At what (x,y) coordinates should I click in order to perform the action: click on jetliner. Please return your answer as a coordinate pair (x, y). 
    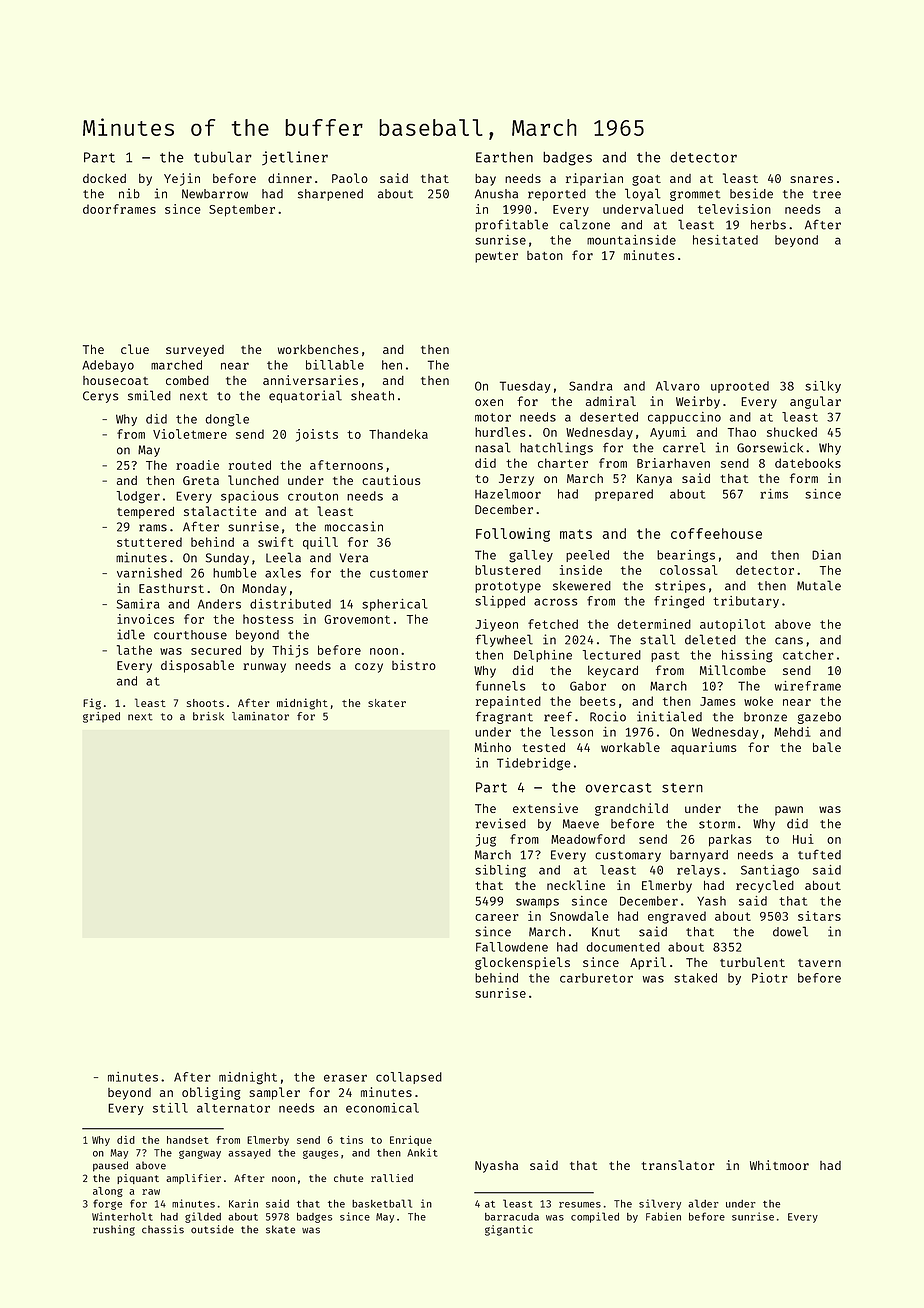
    Looking at the image, I should click on (295, 158).
